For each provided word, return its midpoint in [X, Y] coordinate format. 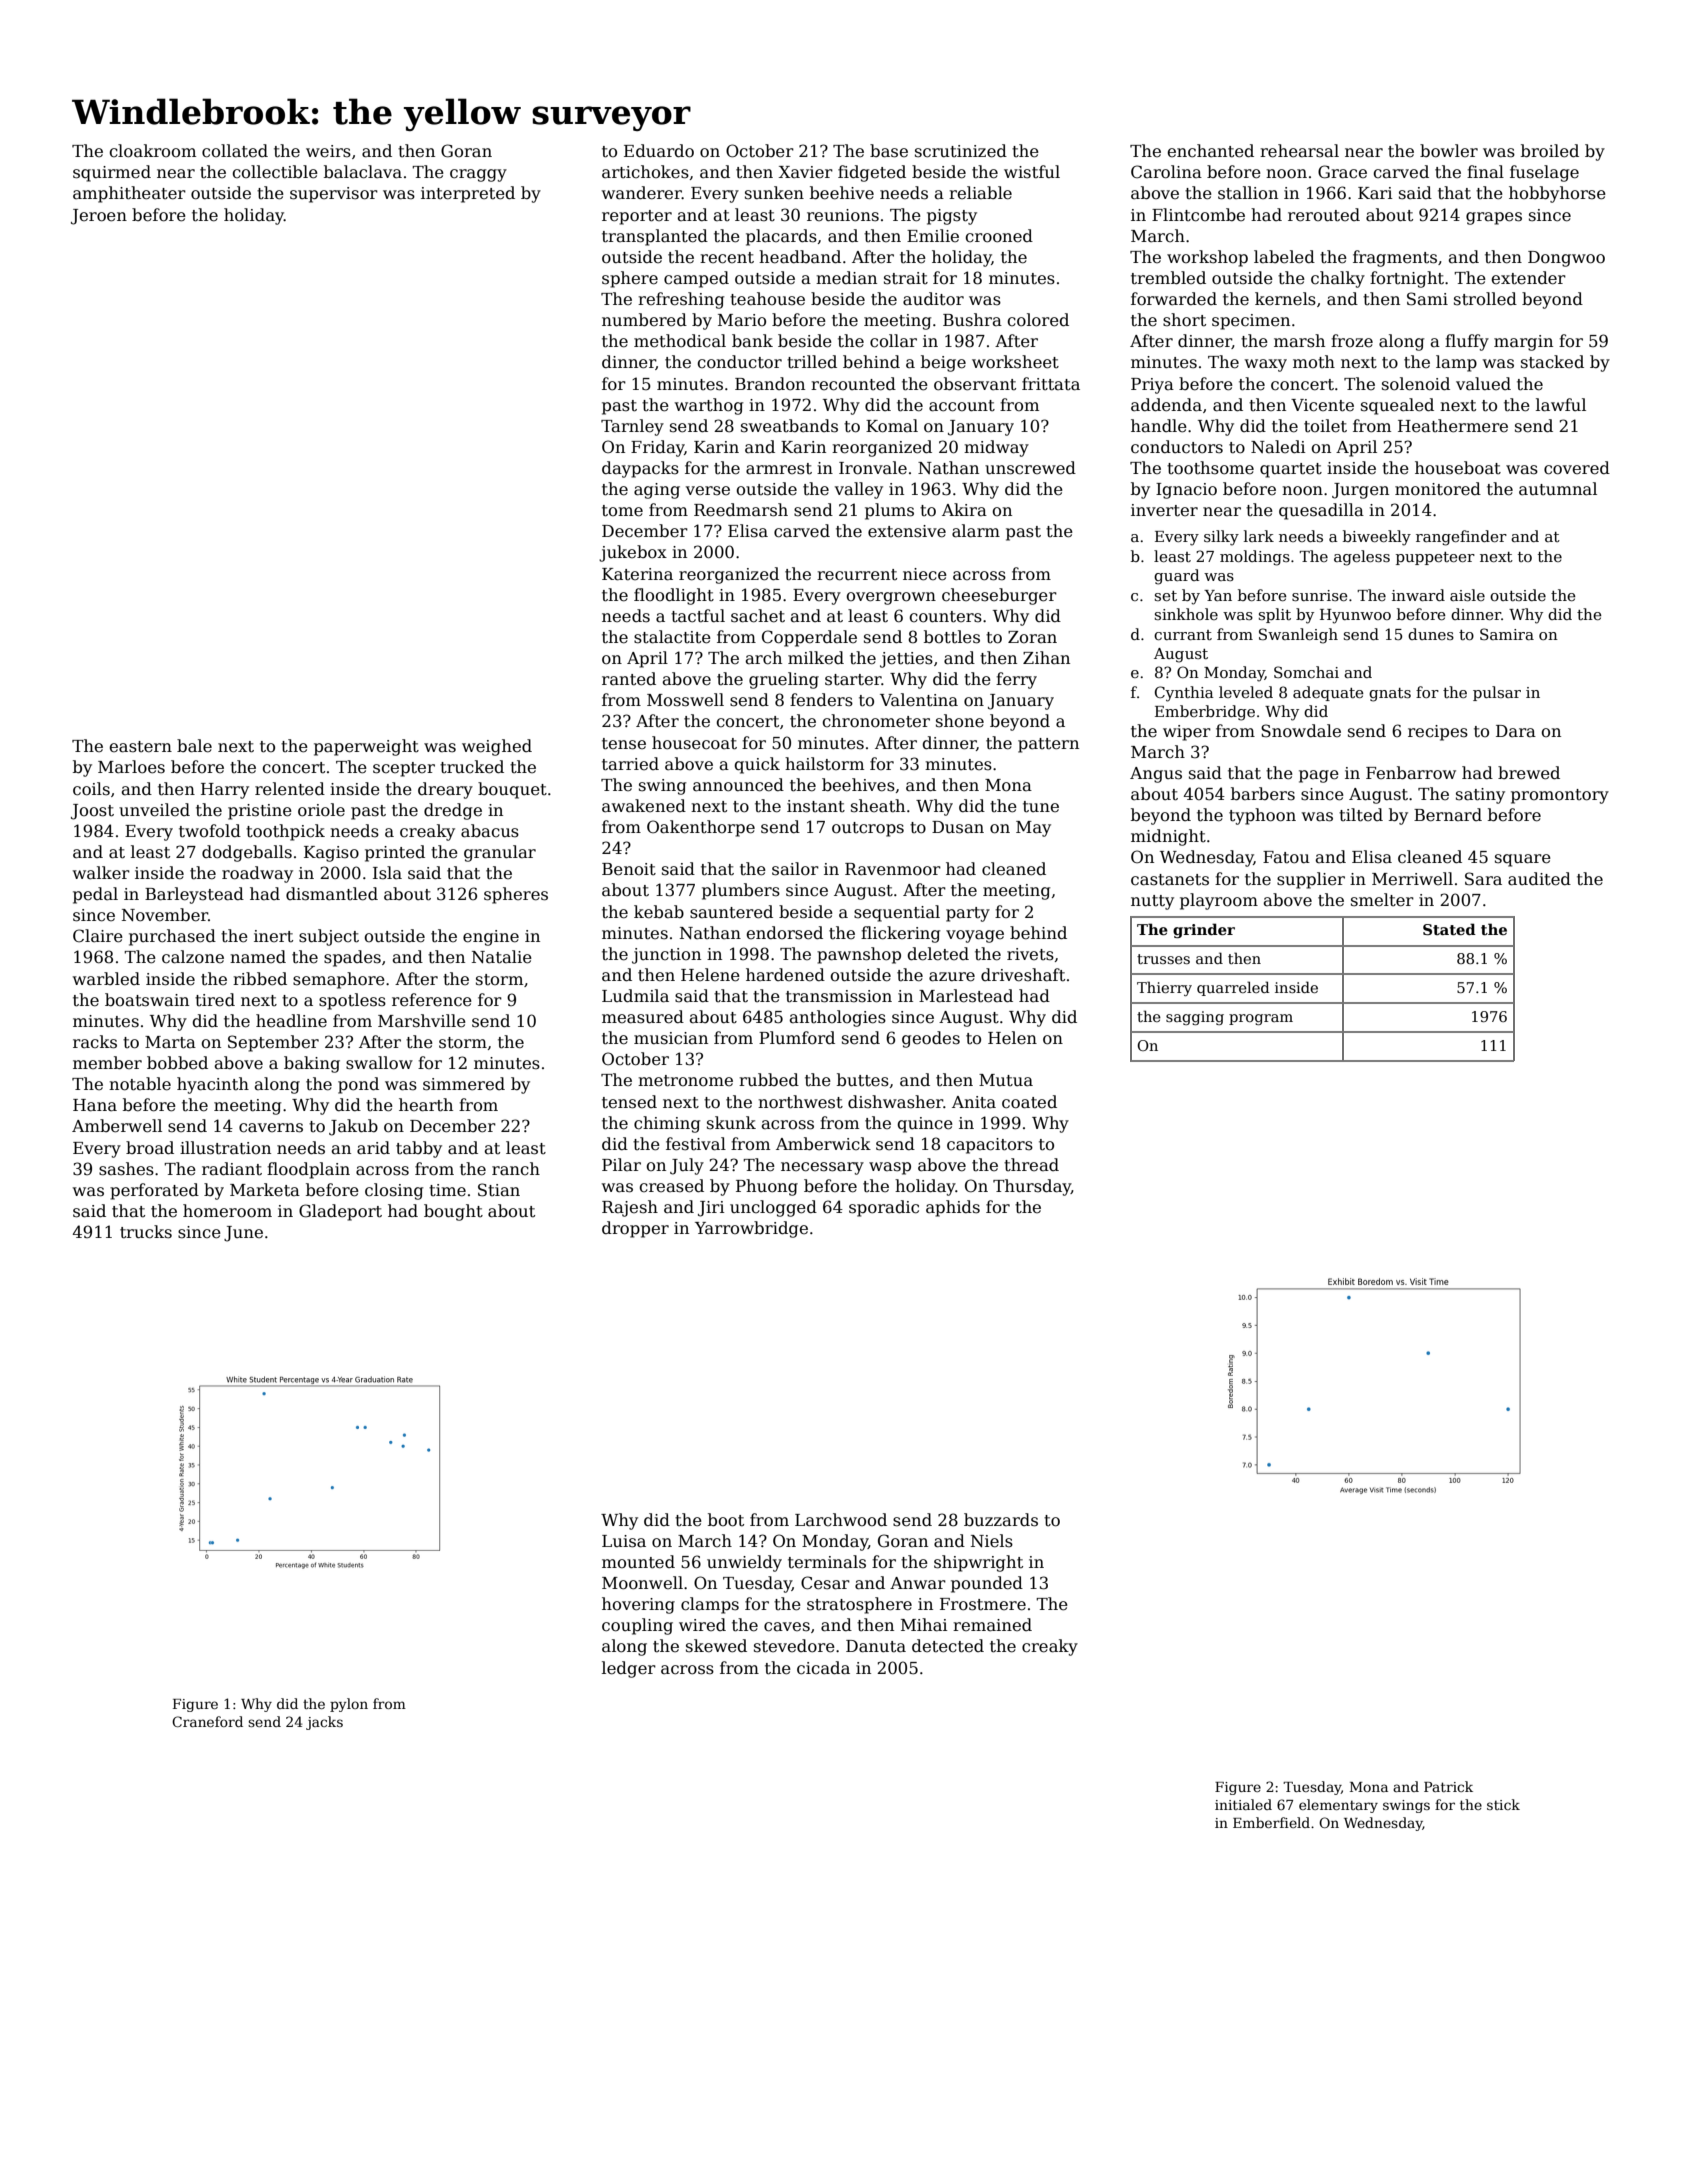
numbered [644, 320]
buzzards [1001, 1520]
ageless [1362, 558]
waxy [1266, 365]
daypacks [640, 469]
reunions [843, 215]
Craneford [207, 1721]
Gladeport [340, 1212]
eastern [140, 747]
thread [1031, 1164]
